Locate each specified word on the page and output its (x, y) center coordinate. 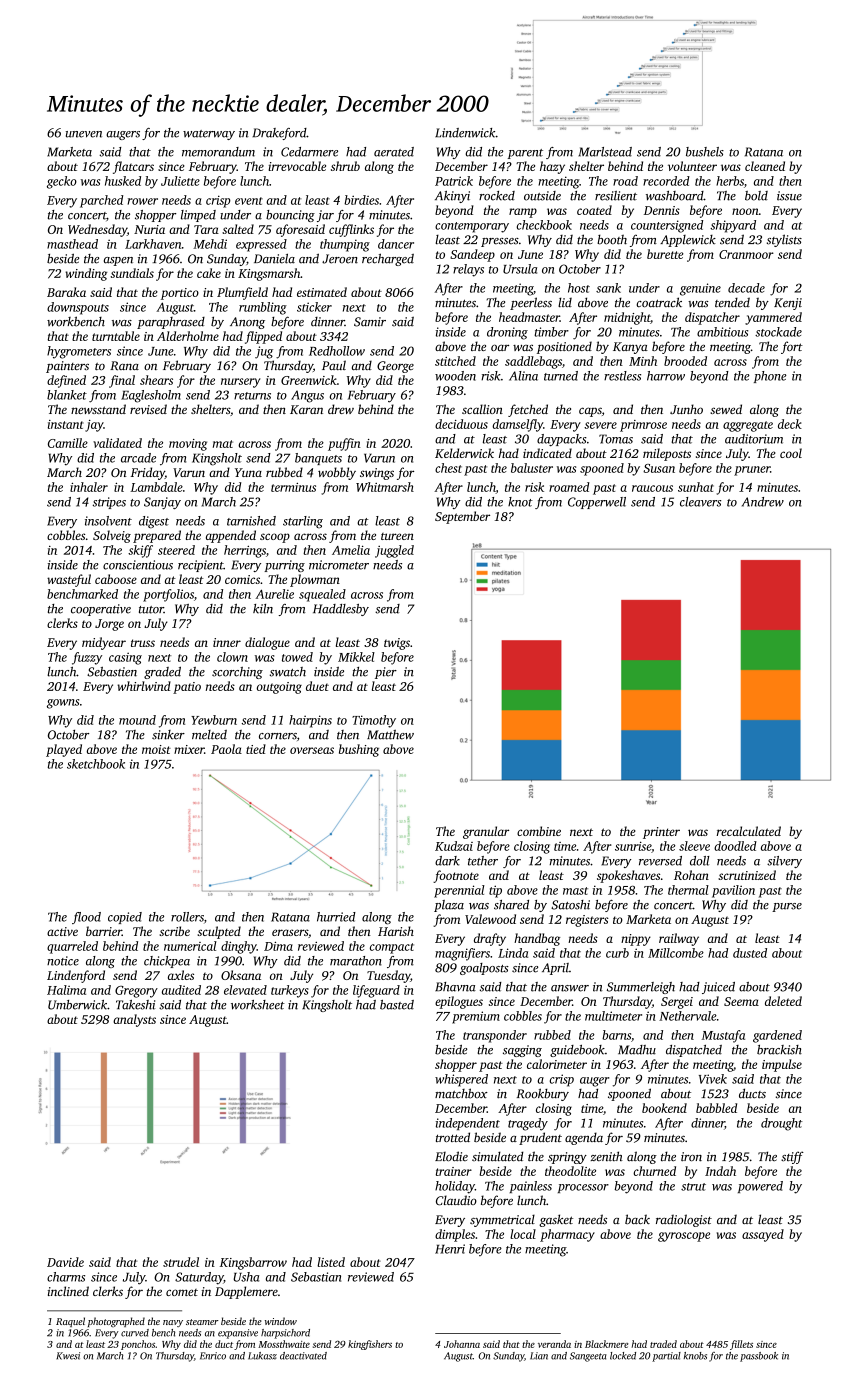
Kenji (788, 304)
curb (617, 953)
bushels (705, 152)
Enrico (213, 1356)
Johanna (462, 1344)
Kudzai (454, 846)
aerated (394, 152)
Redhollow (337, 351)
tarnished (251, 521)
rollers (187, 917)
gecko (62, 182)
